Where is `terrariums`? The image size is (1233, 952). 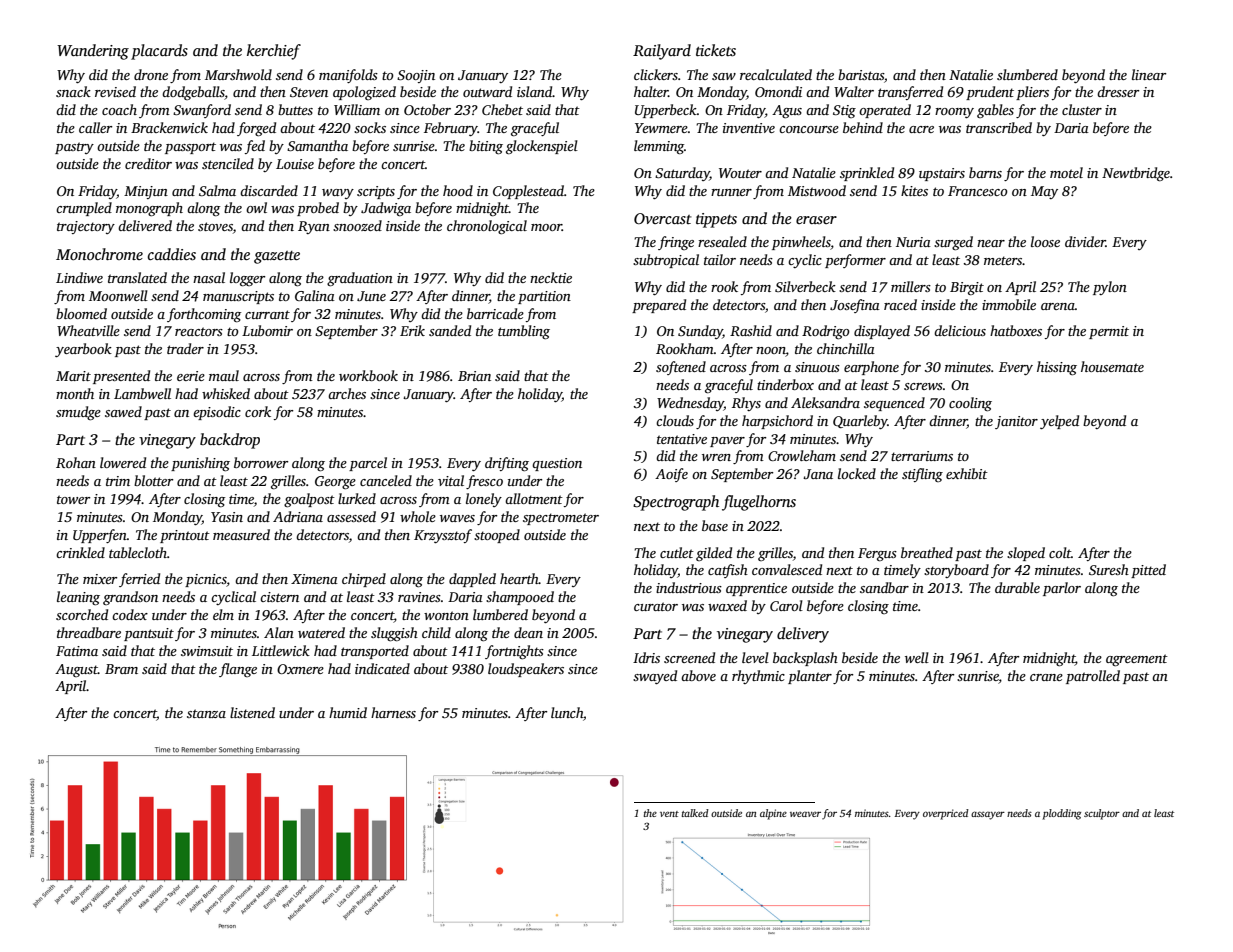 terrariums is located at coordinates (922, 456).
